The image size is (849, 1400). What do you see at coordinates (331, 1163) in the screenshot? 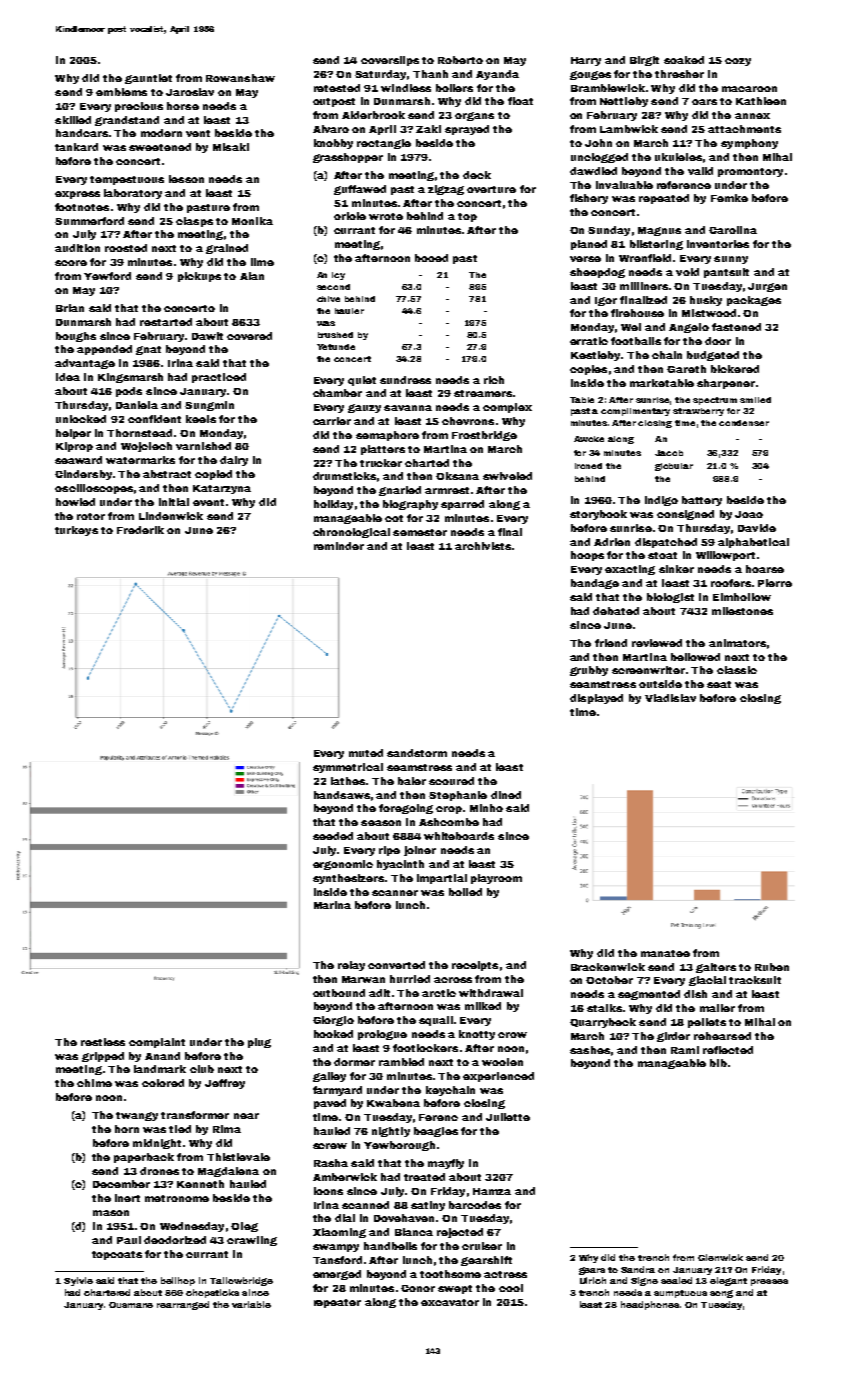
I see `Rasha` at bounding box center [331, 1163].
